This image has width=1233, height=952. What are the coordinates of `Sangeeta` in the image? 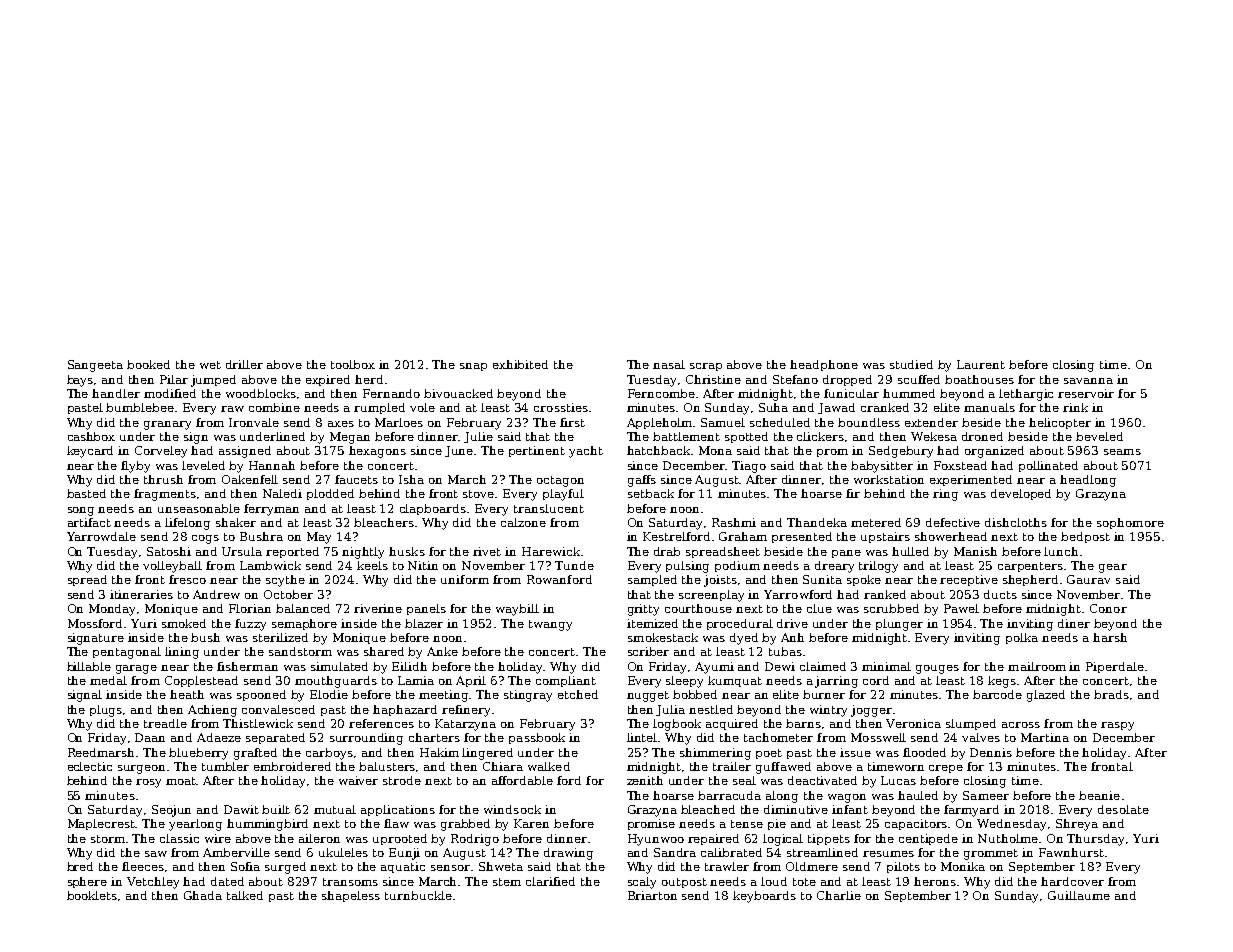 It's located at (95, 366).
